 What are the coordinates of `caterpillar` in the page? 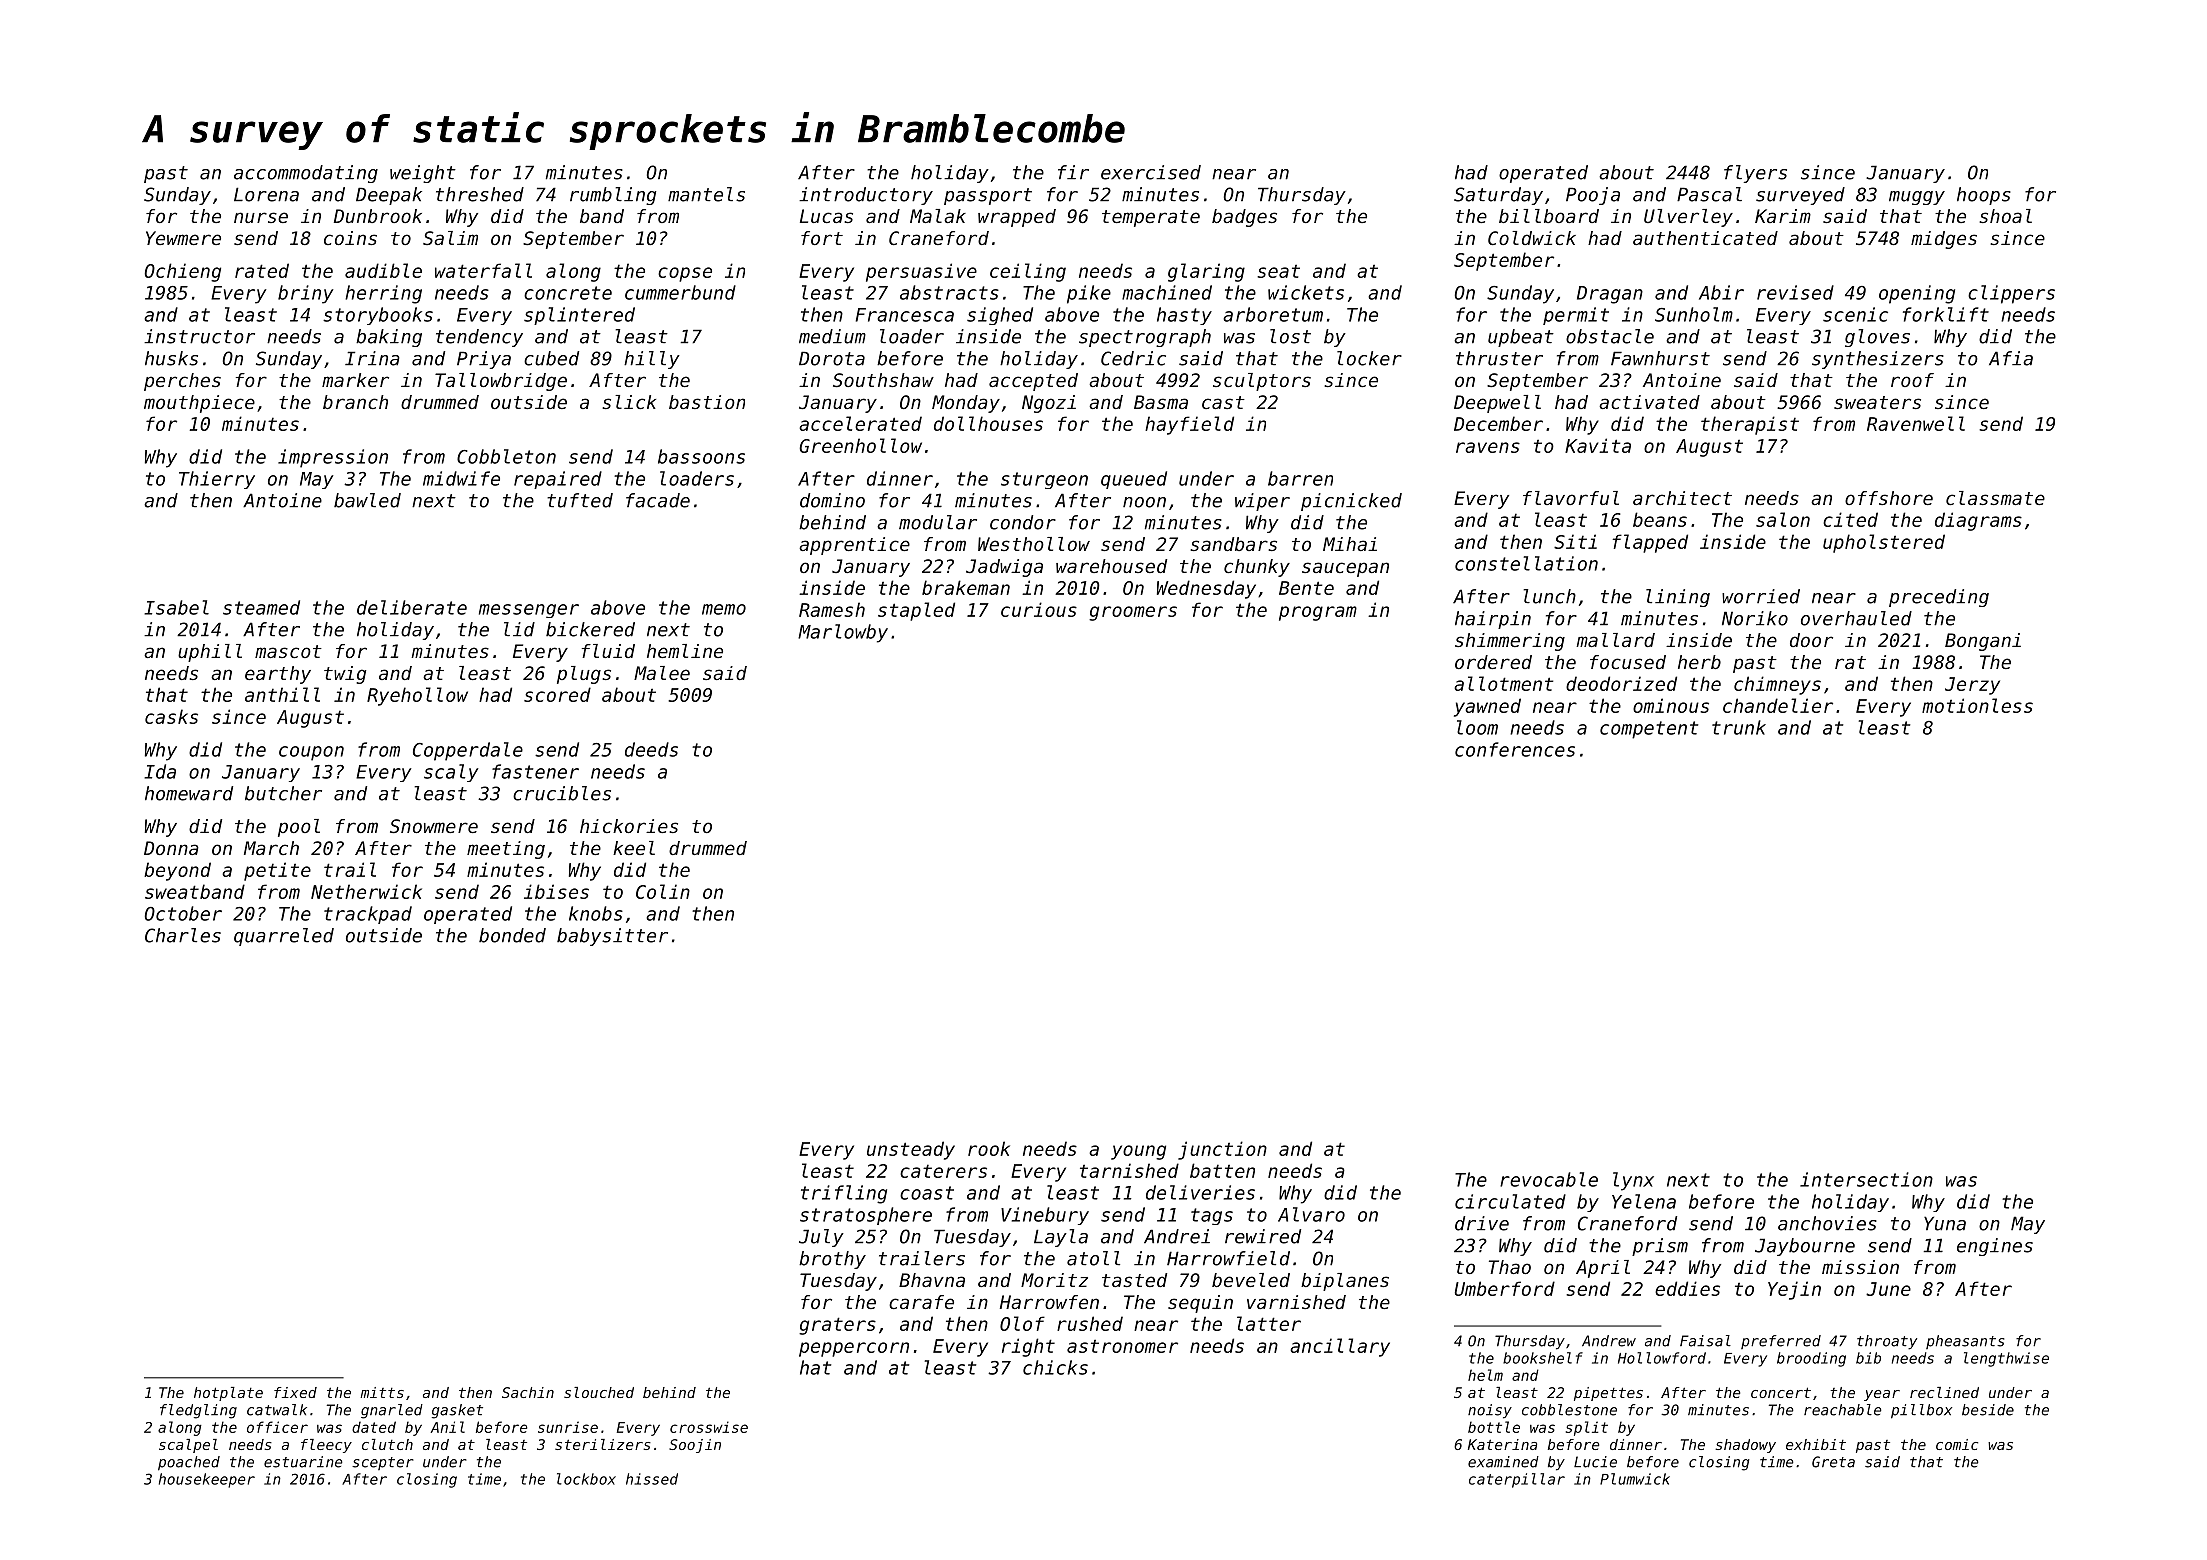 It's located at (1517, 1480).
